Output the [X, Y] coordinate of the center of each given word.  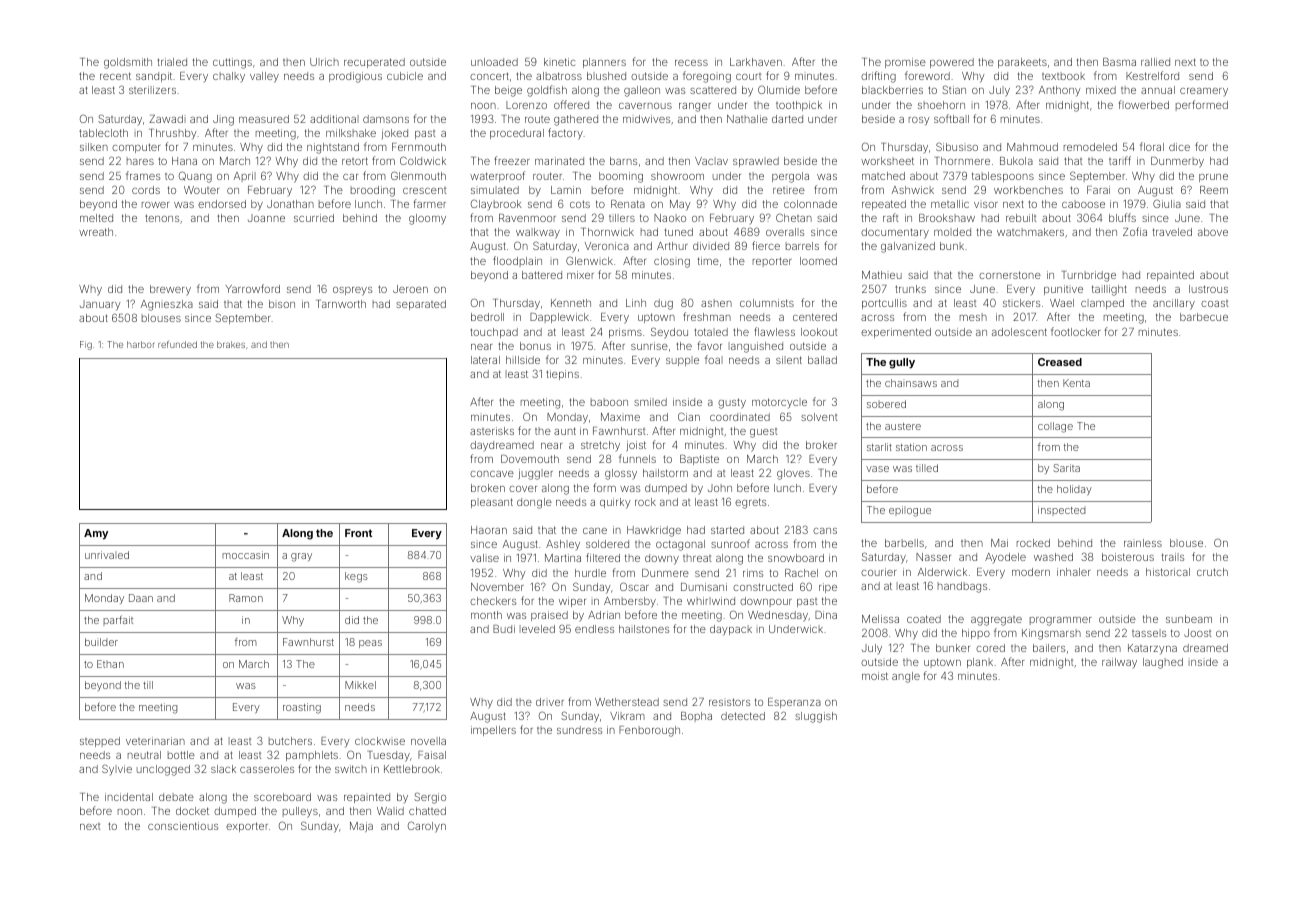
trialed [172, 62]
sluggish [816, 717]
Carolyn [427, 827]
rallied [1155, 62]
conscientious [183, 826]
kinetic [559, 62]
